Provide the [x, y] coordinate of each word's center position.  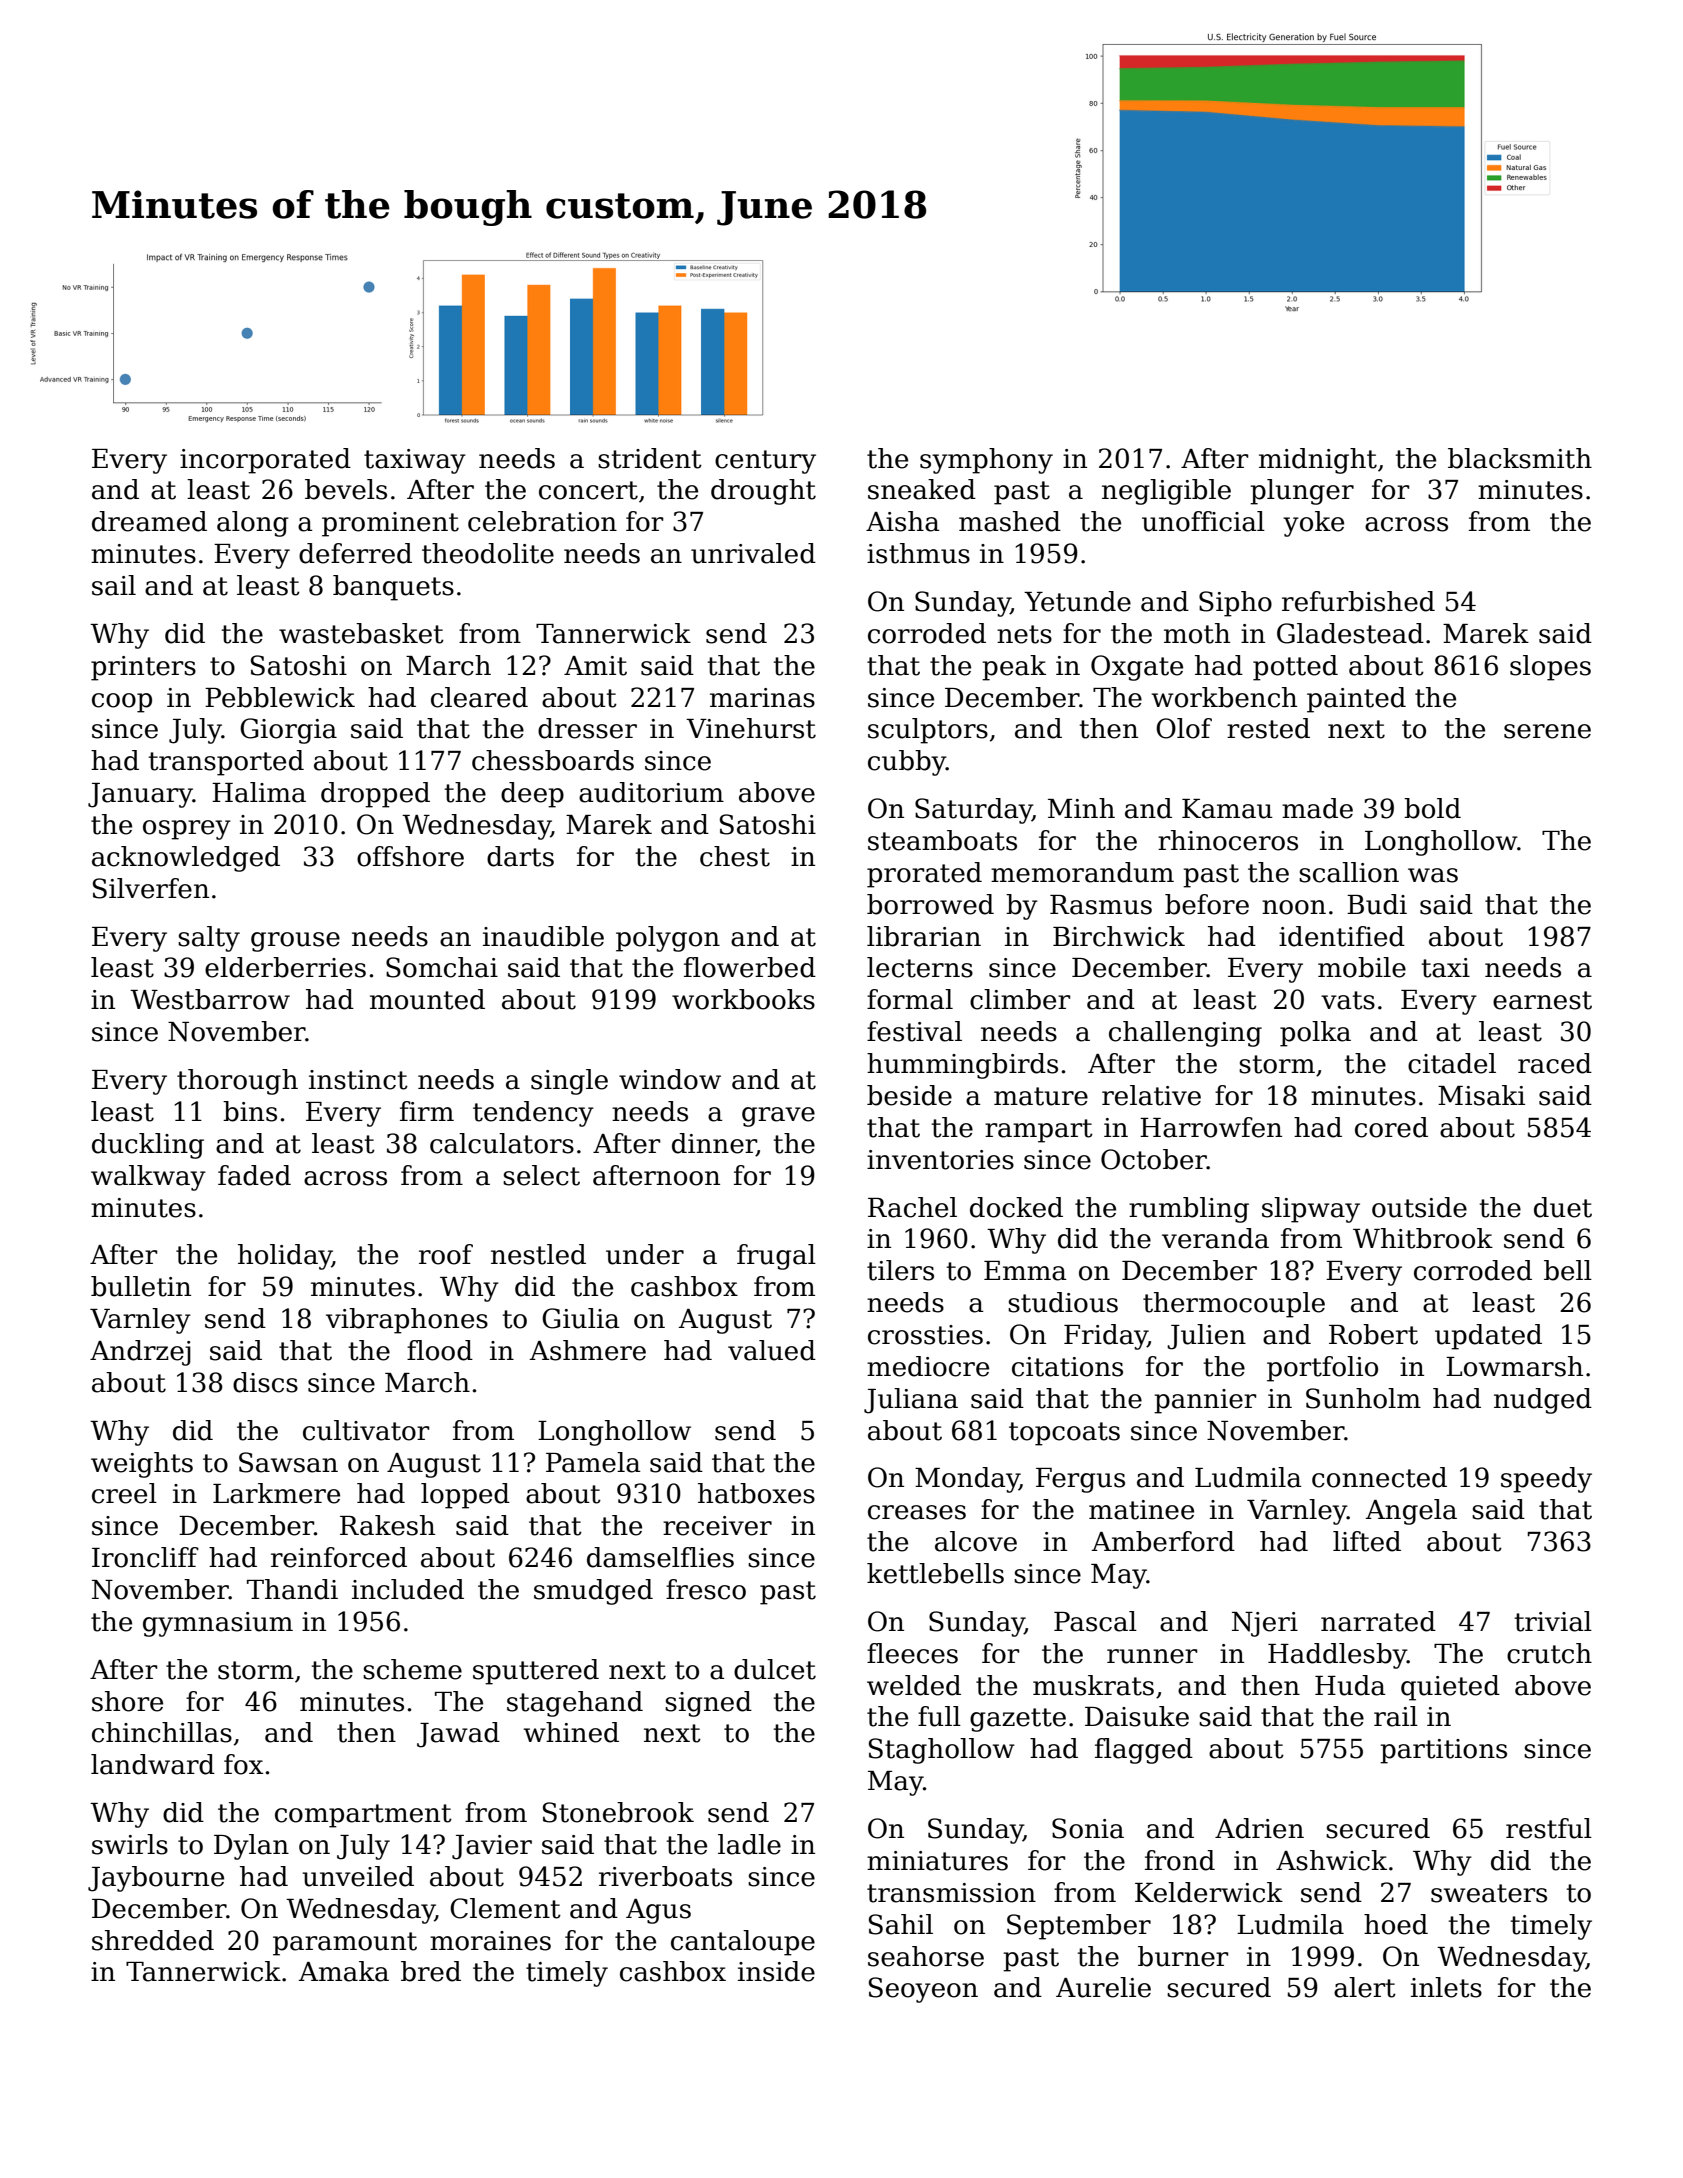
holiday [285, 1257]
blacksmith [1520, 458]
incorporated [265, 461]
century [765, 462]
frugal [776, 1257]
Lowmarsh [1514, 1366]
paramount [345, 1944]
